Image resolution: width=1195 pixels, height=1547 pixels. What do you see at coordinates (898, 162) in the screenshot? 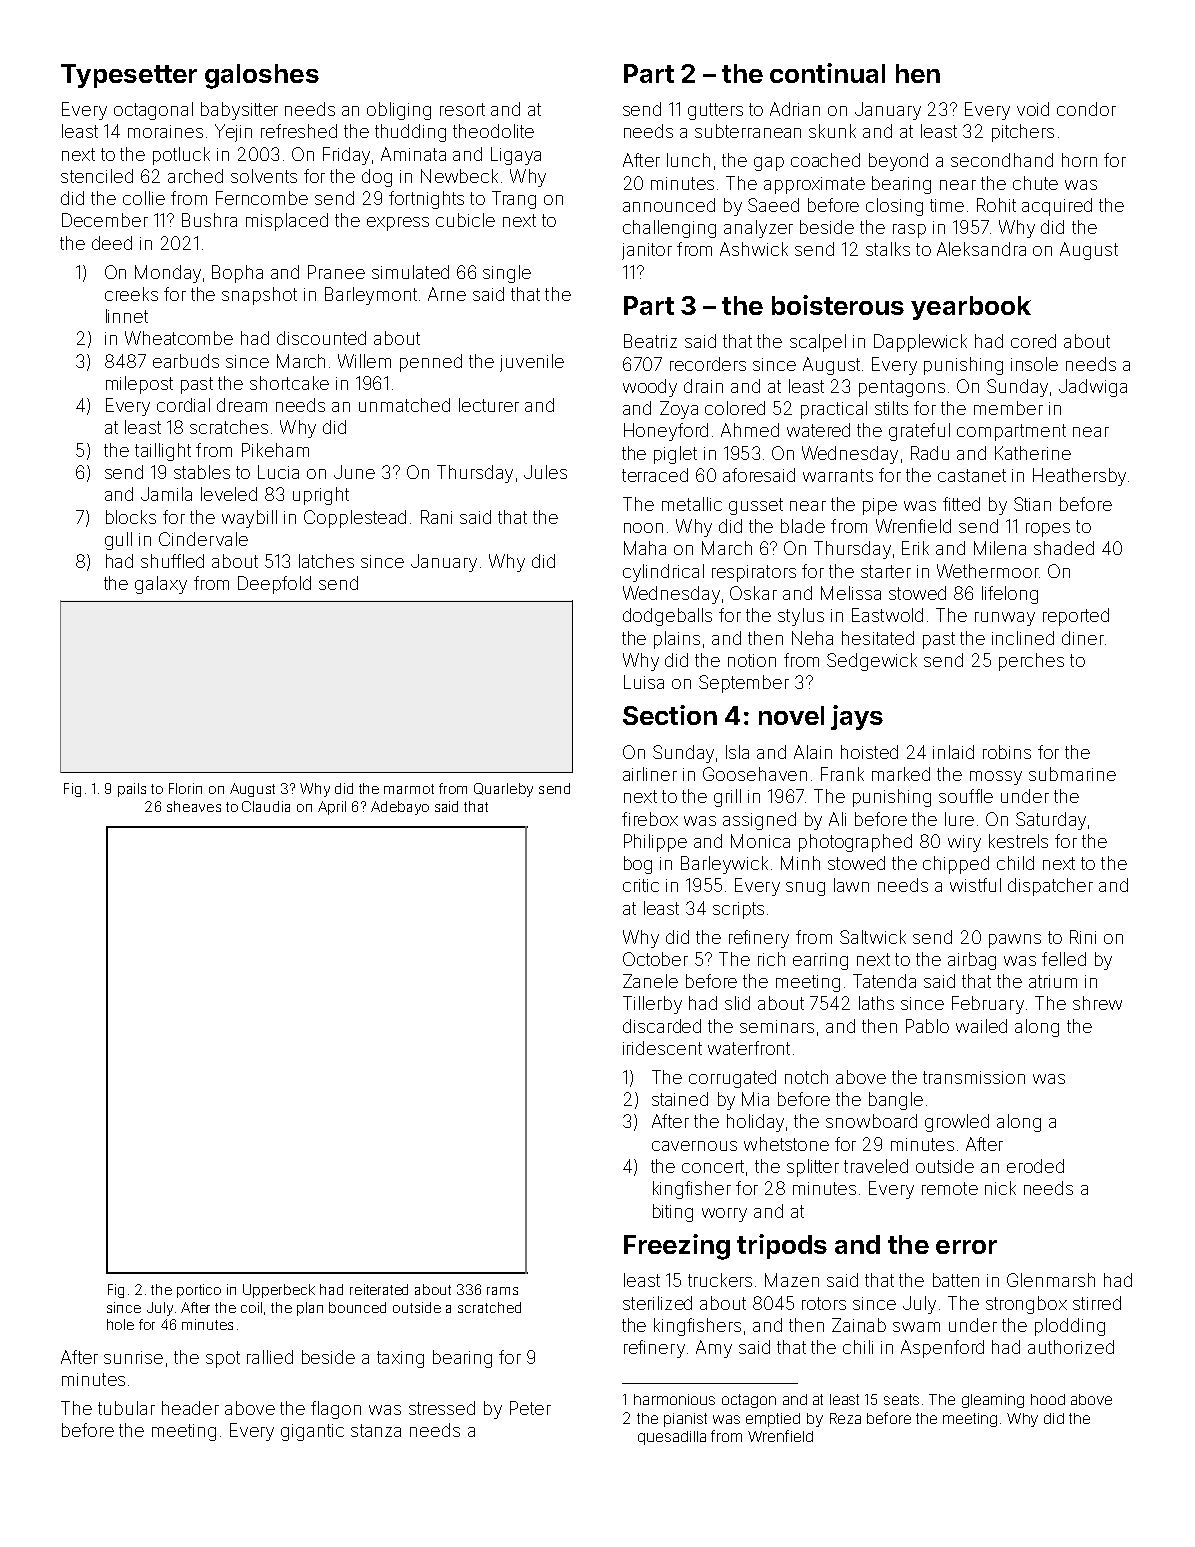
I see `beyond` at bounding box center [898, 162].
